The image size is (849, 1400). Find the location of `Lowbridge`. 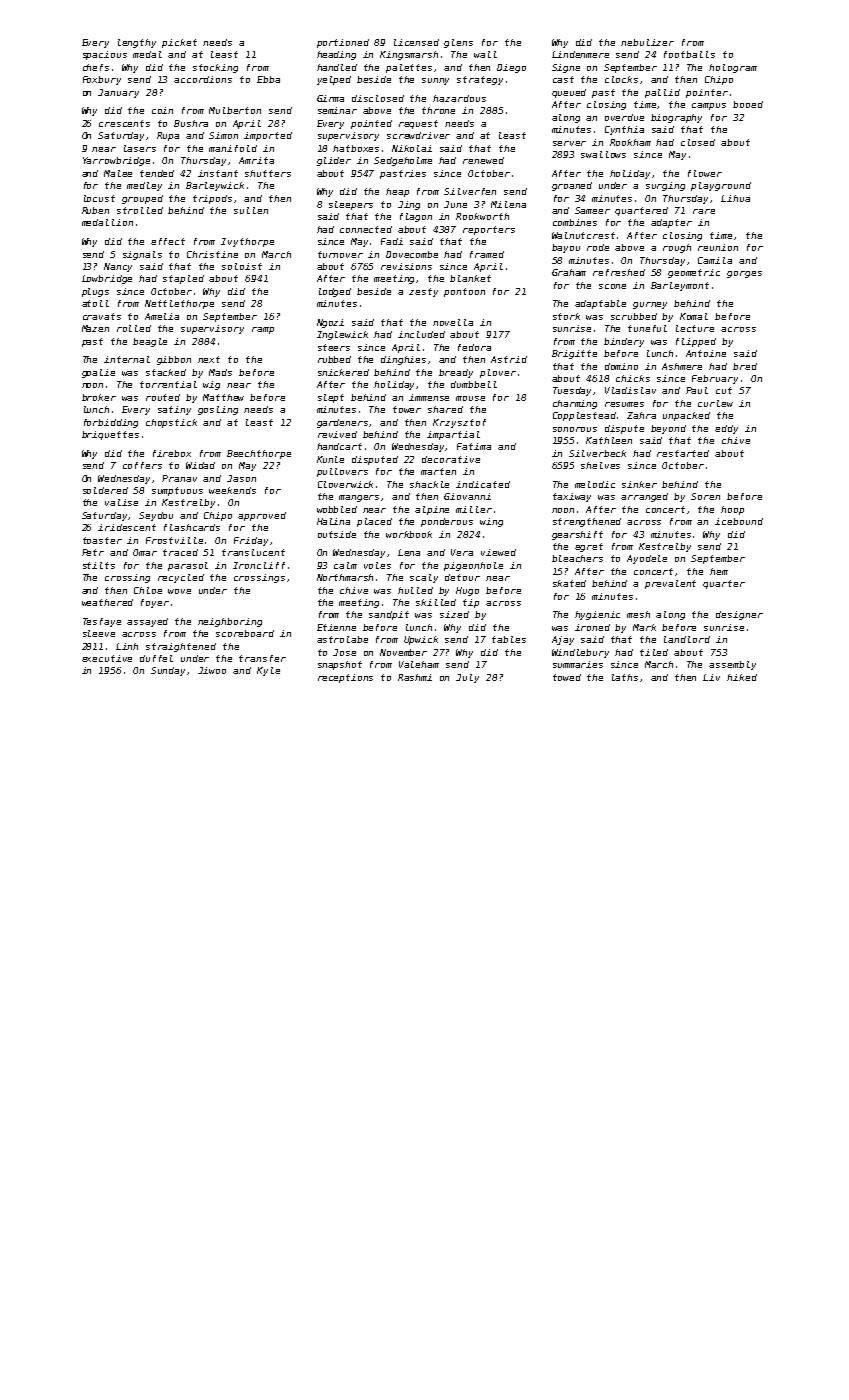

Lowbridge is located at coordinates (107, 279).
